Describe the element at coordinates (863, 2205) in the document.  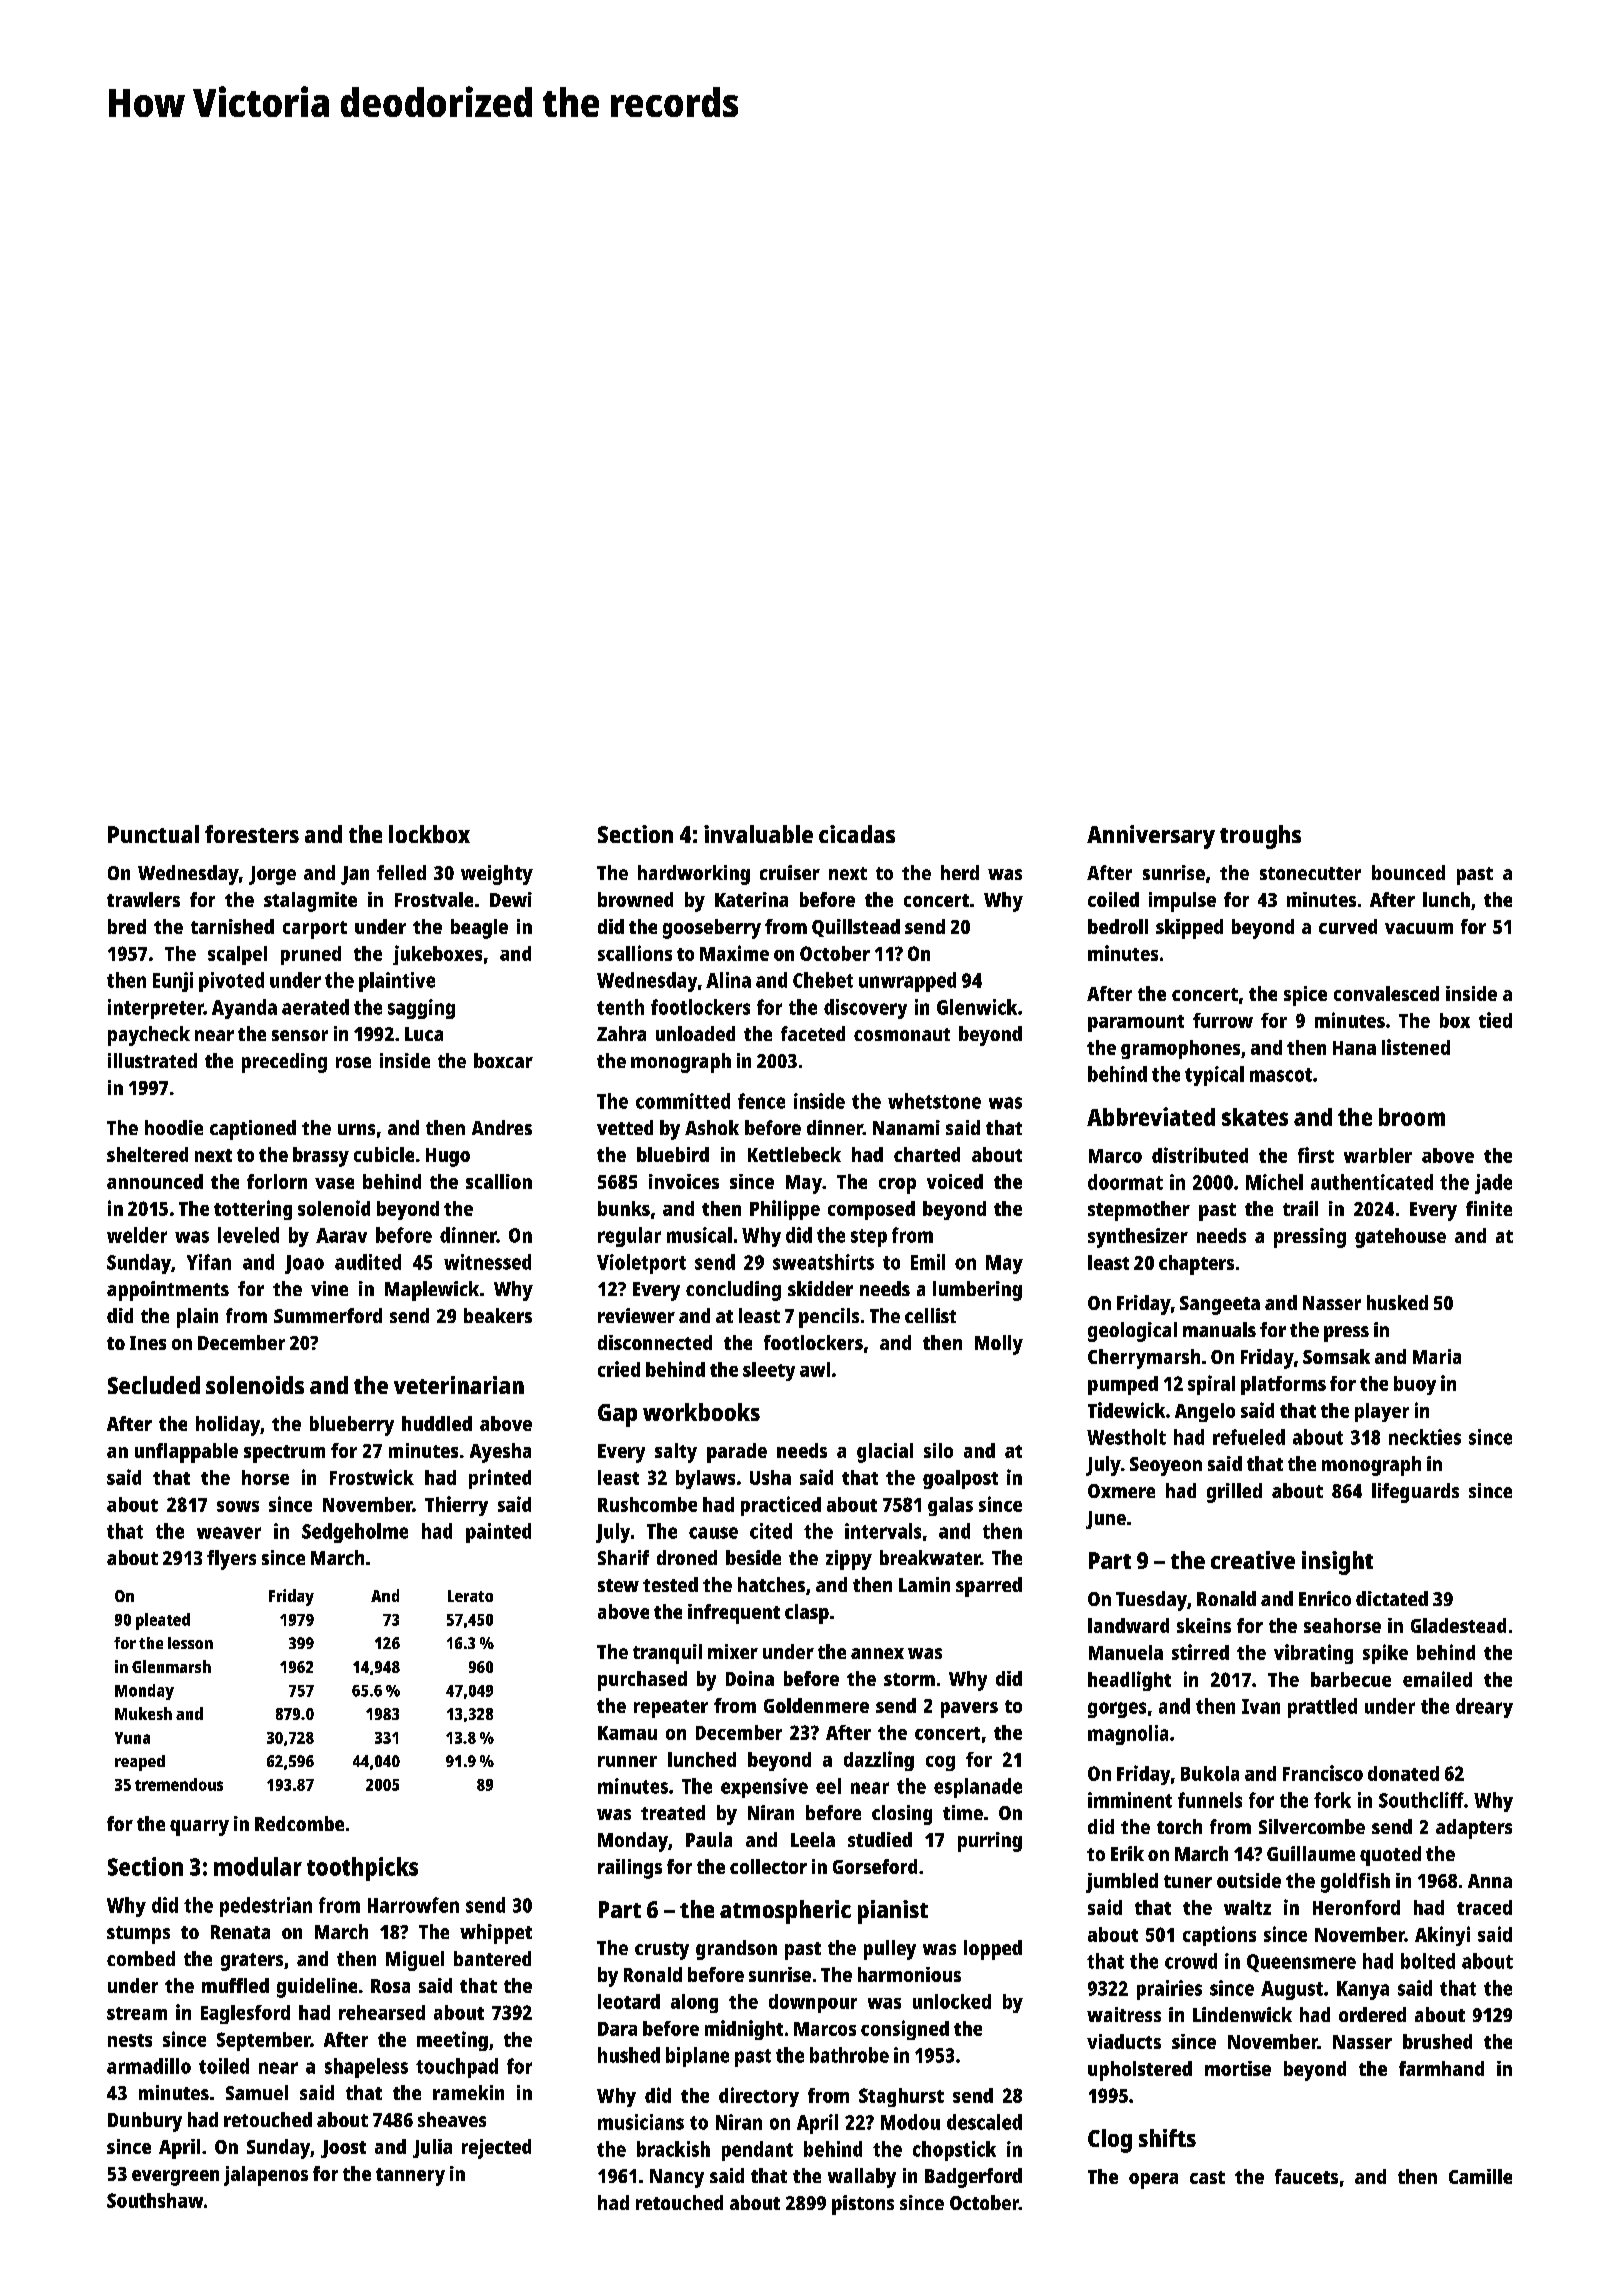
I see `pistons` at that location.
